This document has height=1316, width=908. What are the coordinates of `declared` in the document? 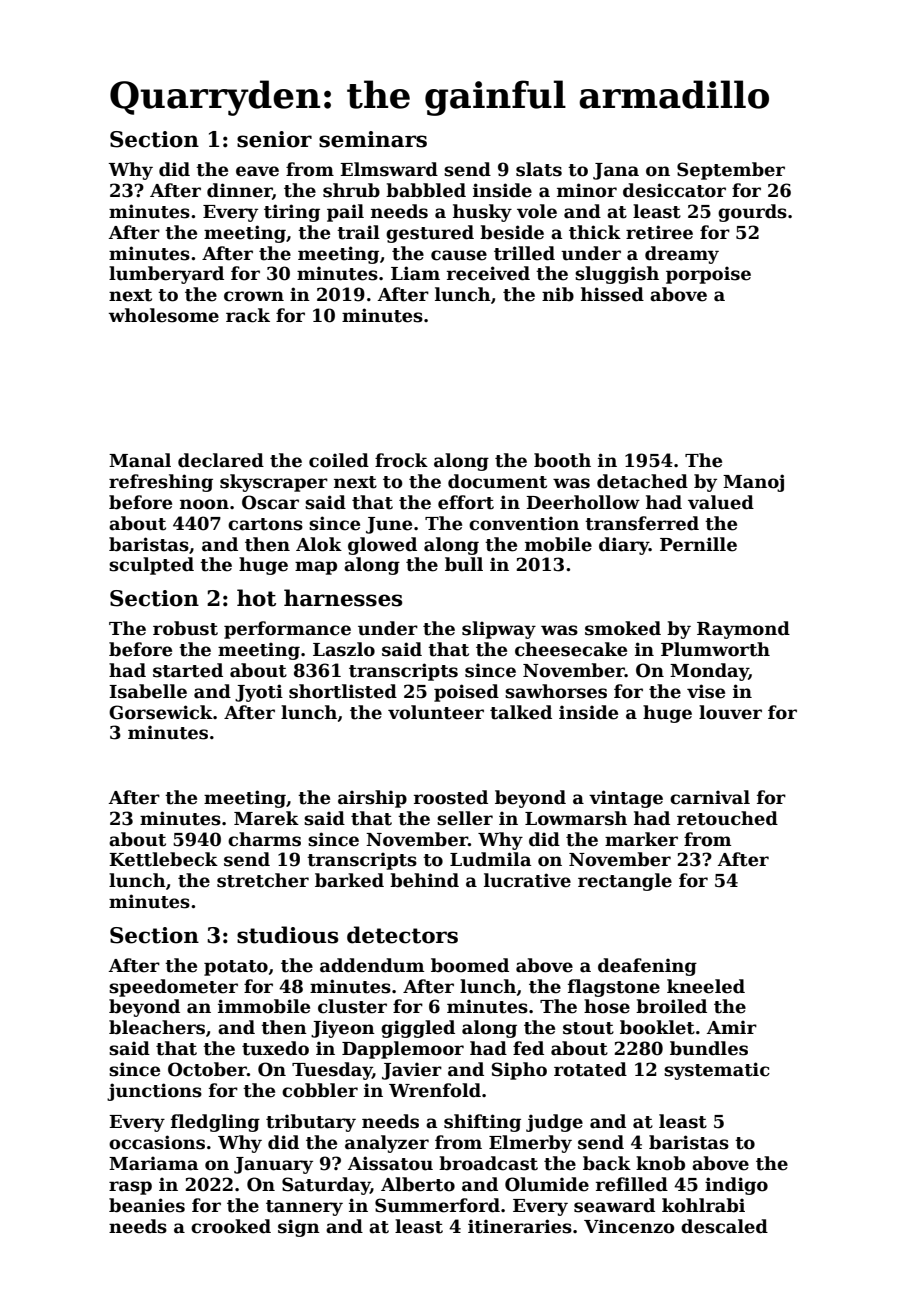 It's located at (221, 460).
